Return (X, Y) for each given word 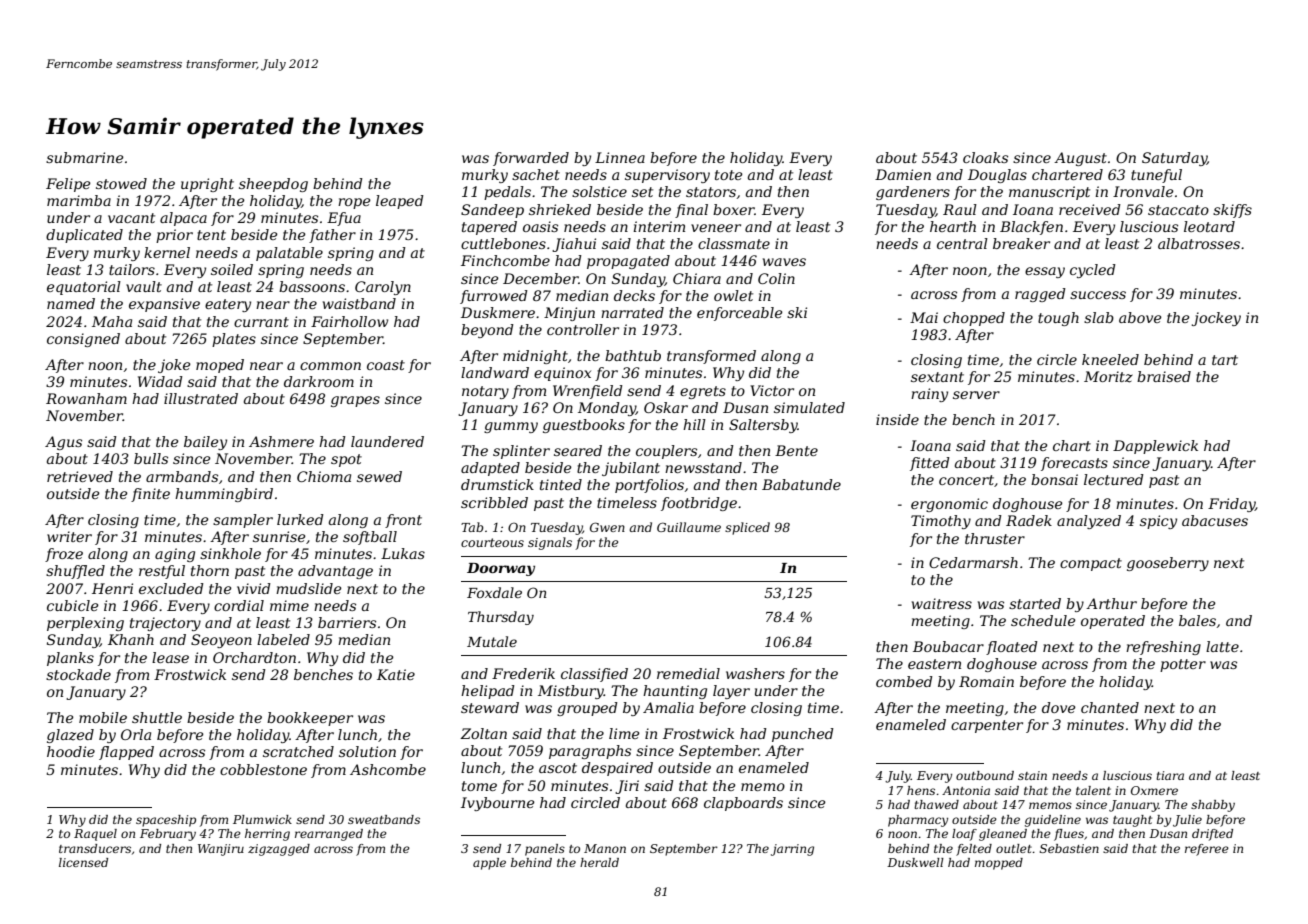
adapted (490, 469)
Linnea (620, 157)
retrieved (80, 476)
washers (755, 673)
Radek (1029, 520)
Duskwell (915, 862)
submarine (85, 157)
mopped (999, 864)
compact (1091, 564)
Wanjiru (221, 850)
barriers (347, 622)
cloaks (985, 157)
